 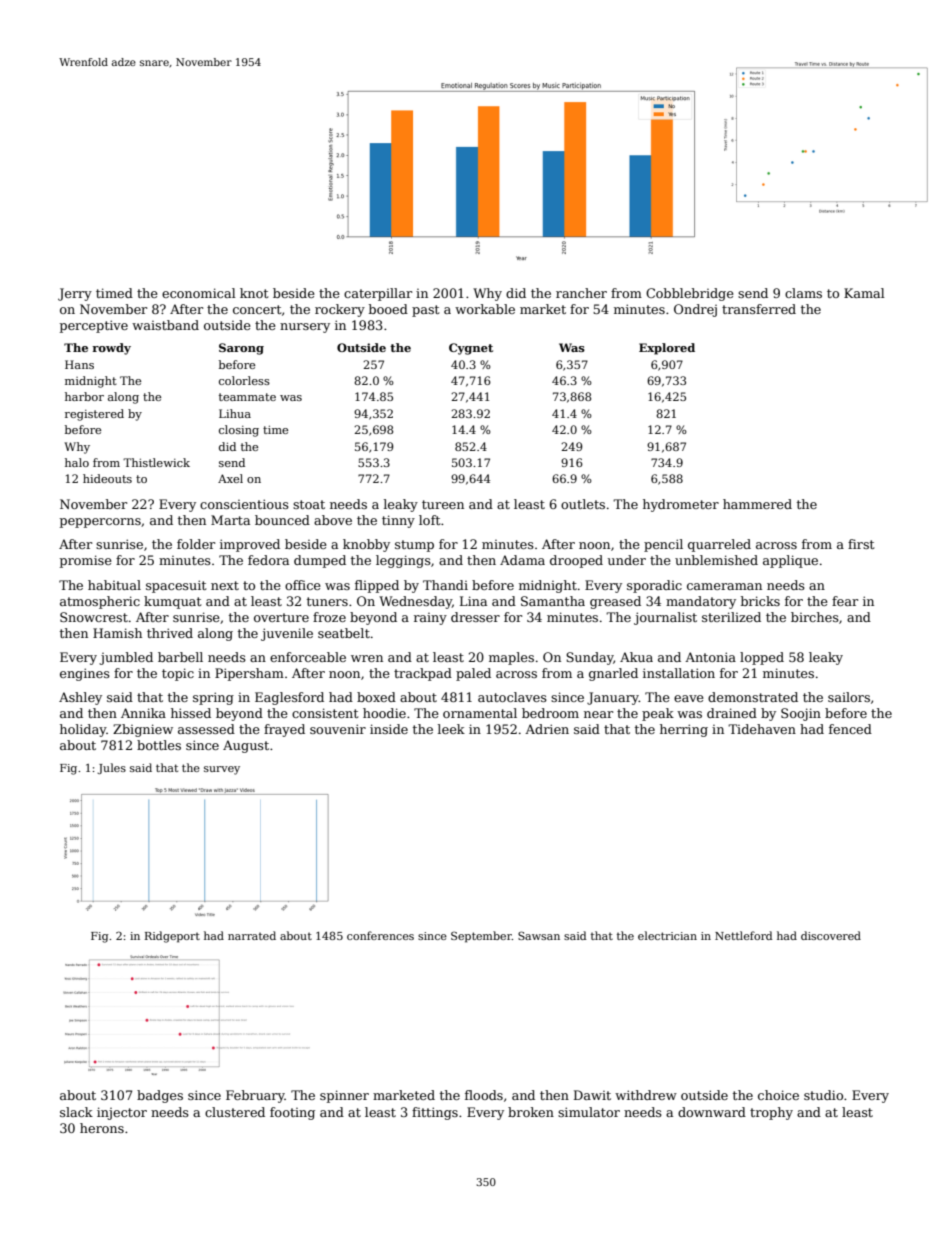 I want to click on Sawsan, so click(x=539, y=935).
